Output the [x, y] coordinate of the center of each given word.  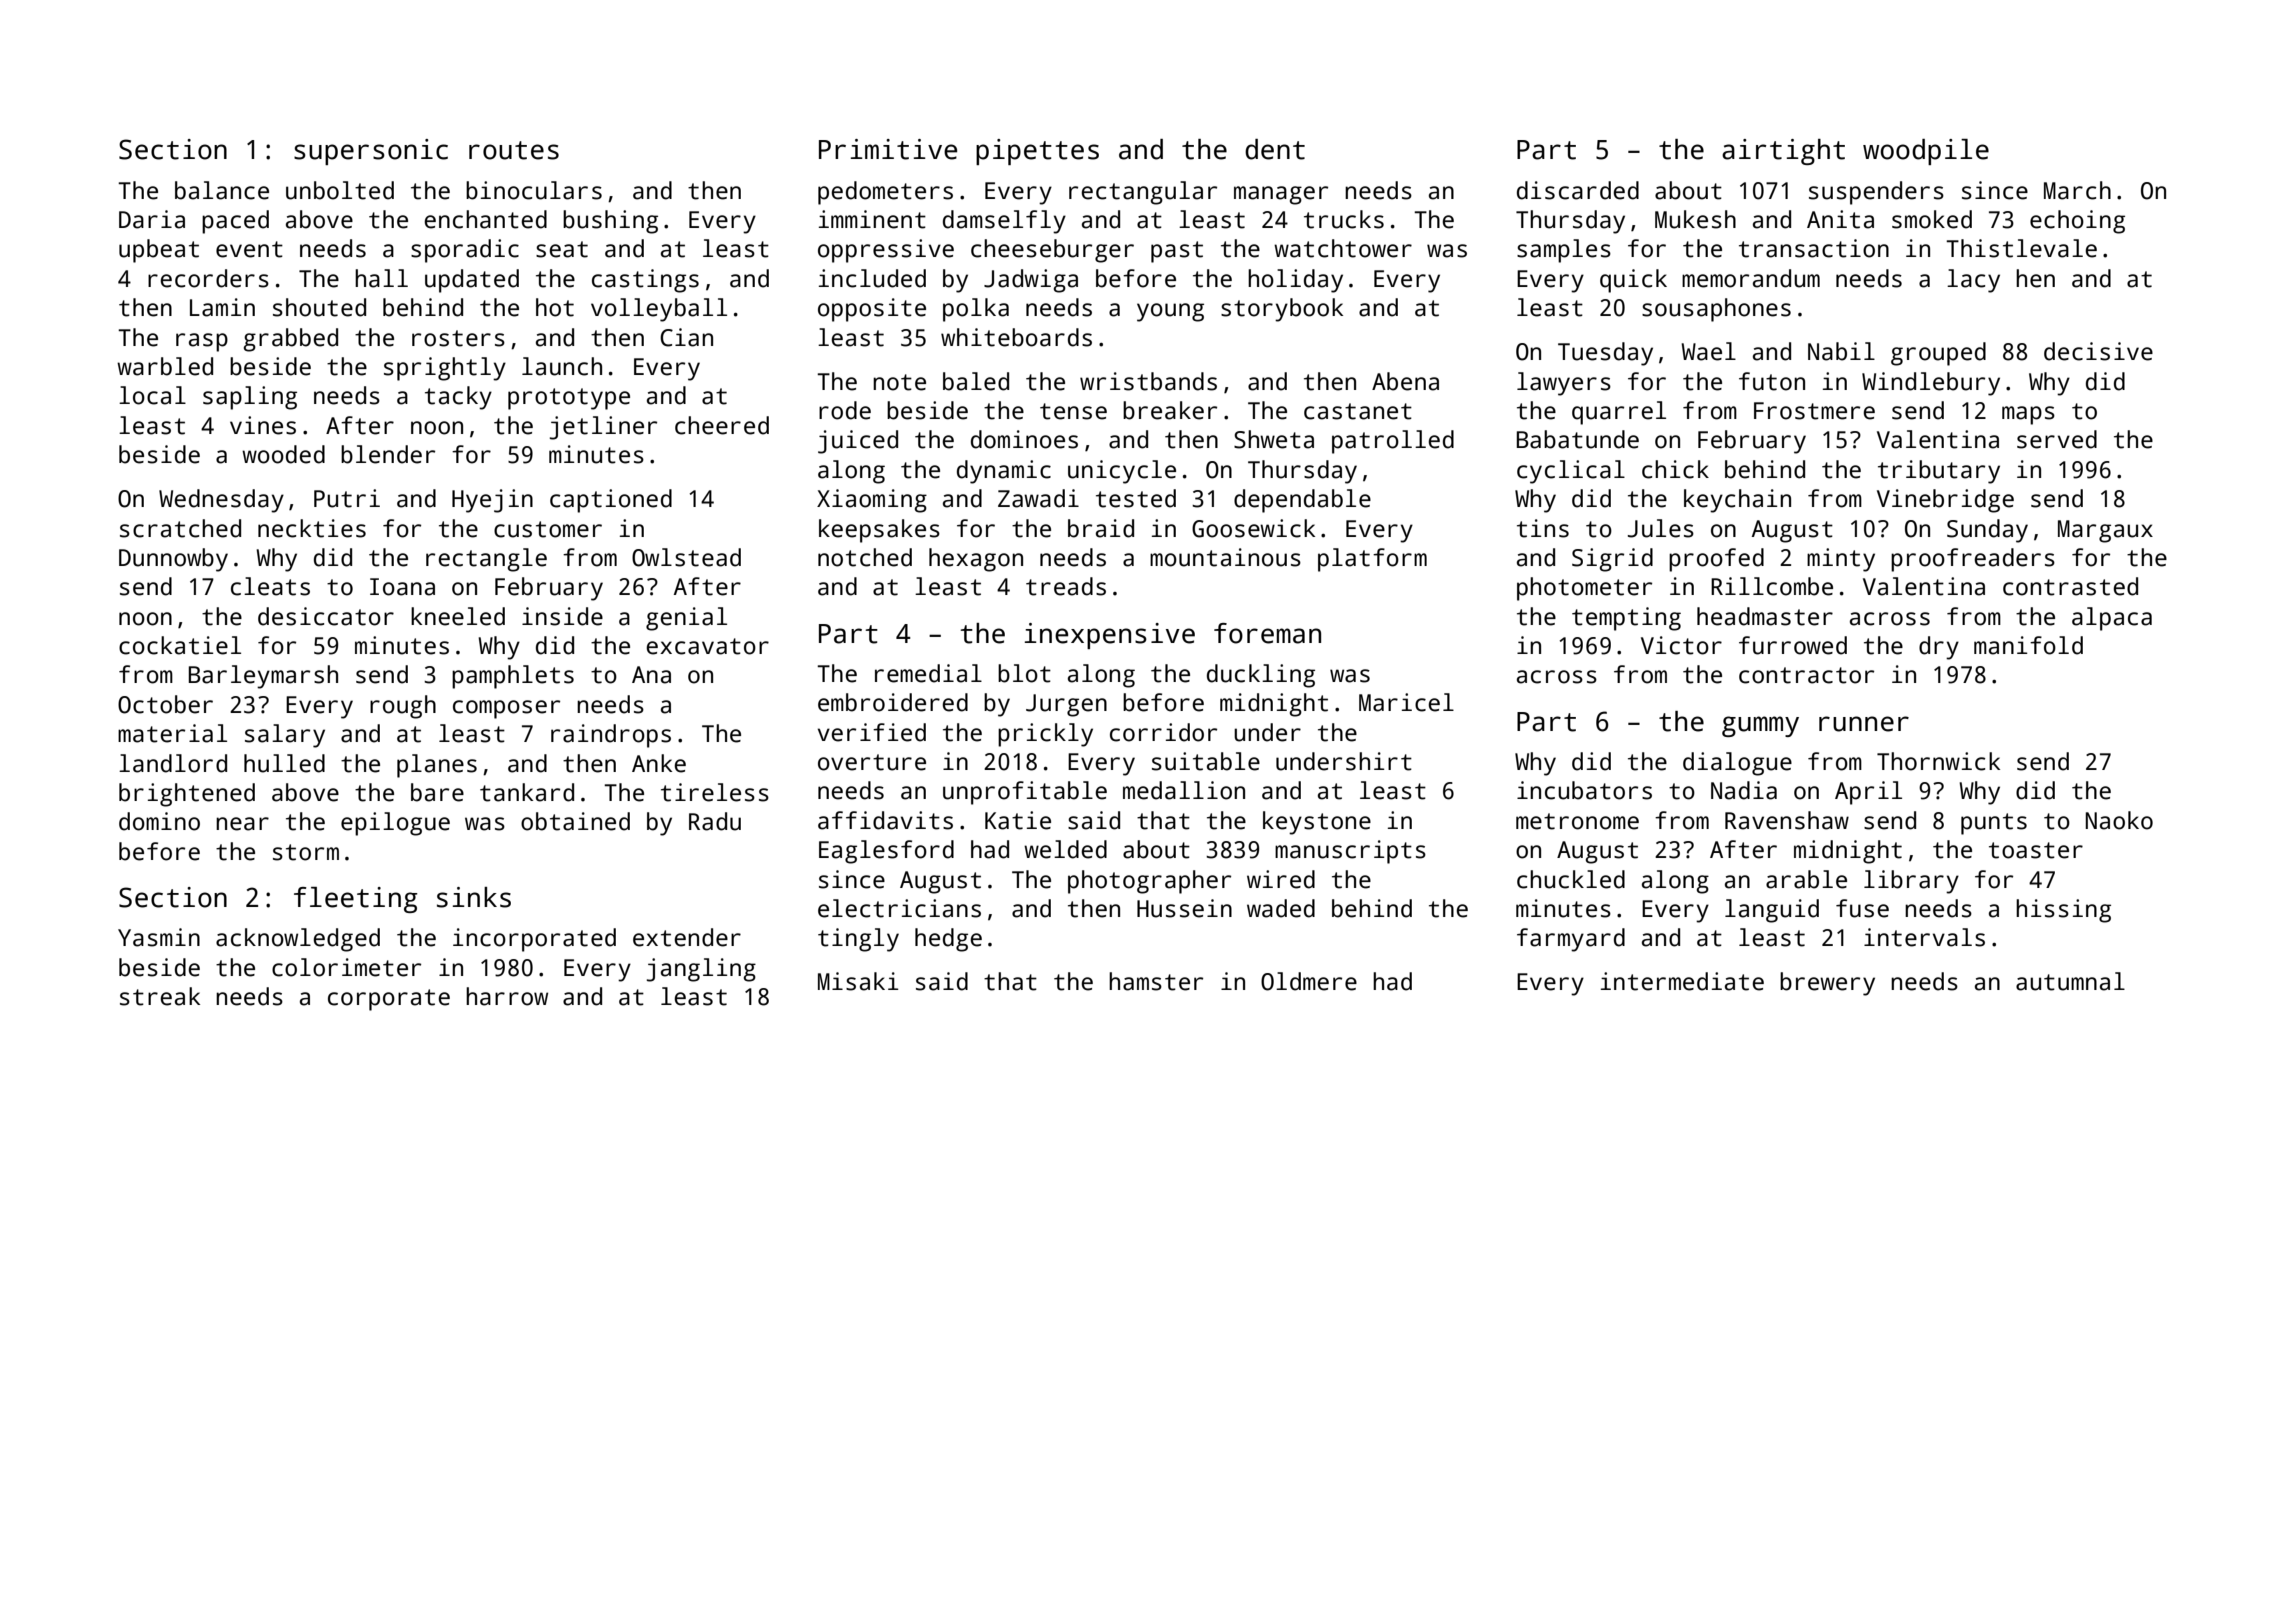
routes [514, 150]
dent [1275, 149]
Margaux [2105, 531]
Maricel [1406, 702]
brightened [187, 795]
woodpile [1926, 152]
